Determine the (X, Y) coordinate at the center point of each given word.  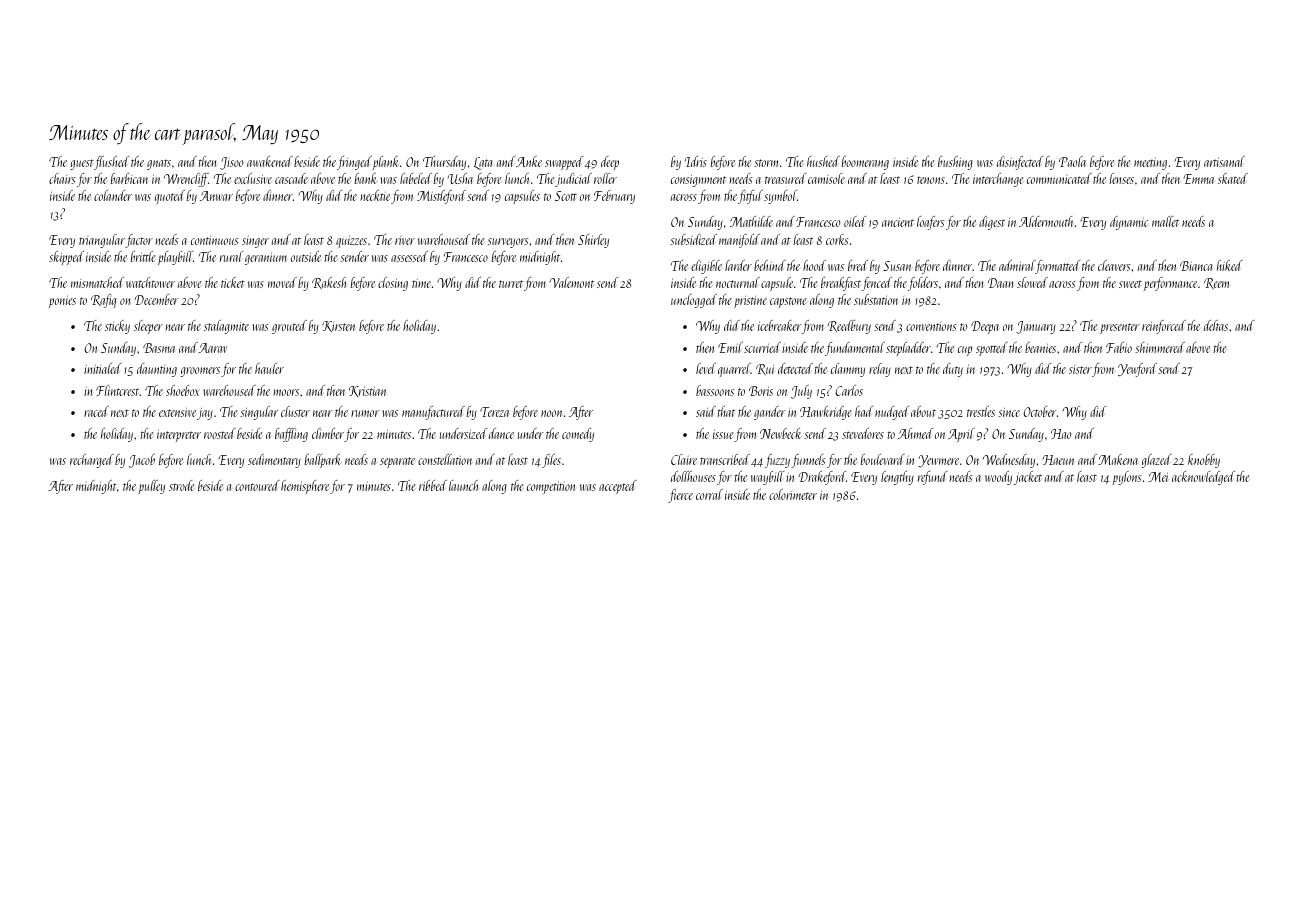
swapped (564, 163)
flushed (111, 163)
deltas (1216, 325)
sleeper (148, 327)
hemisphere (305, 487)
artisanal (1224, 161)
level (706, 368)
